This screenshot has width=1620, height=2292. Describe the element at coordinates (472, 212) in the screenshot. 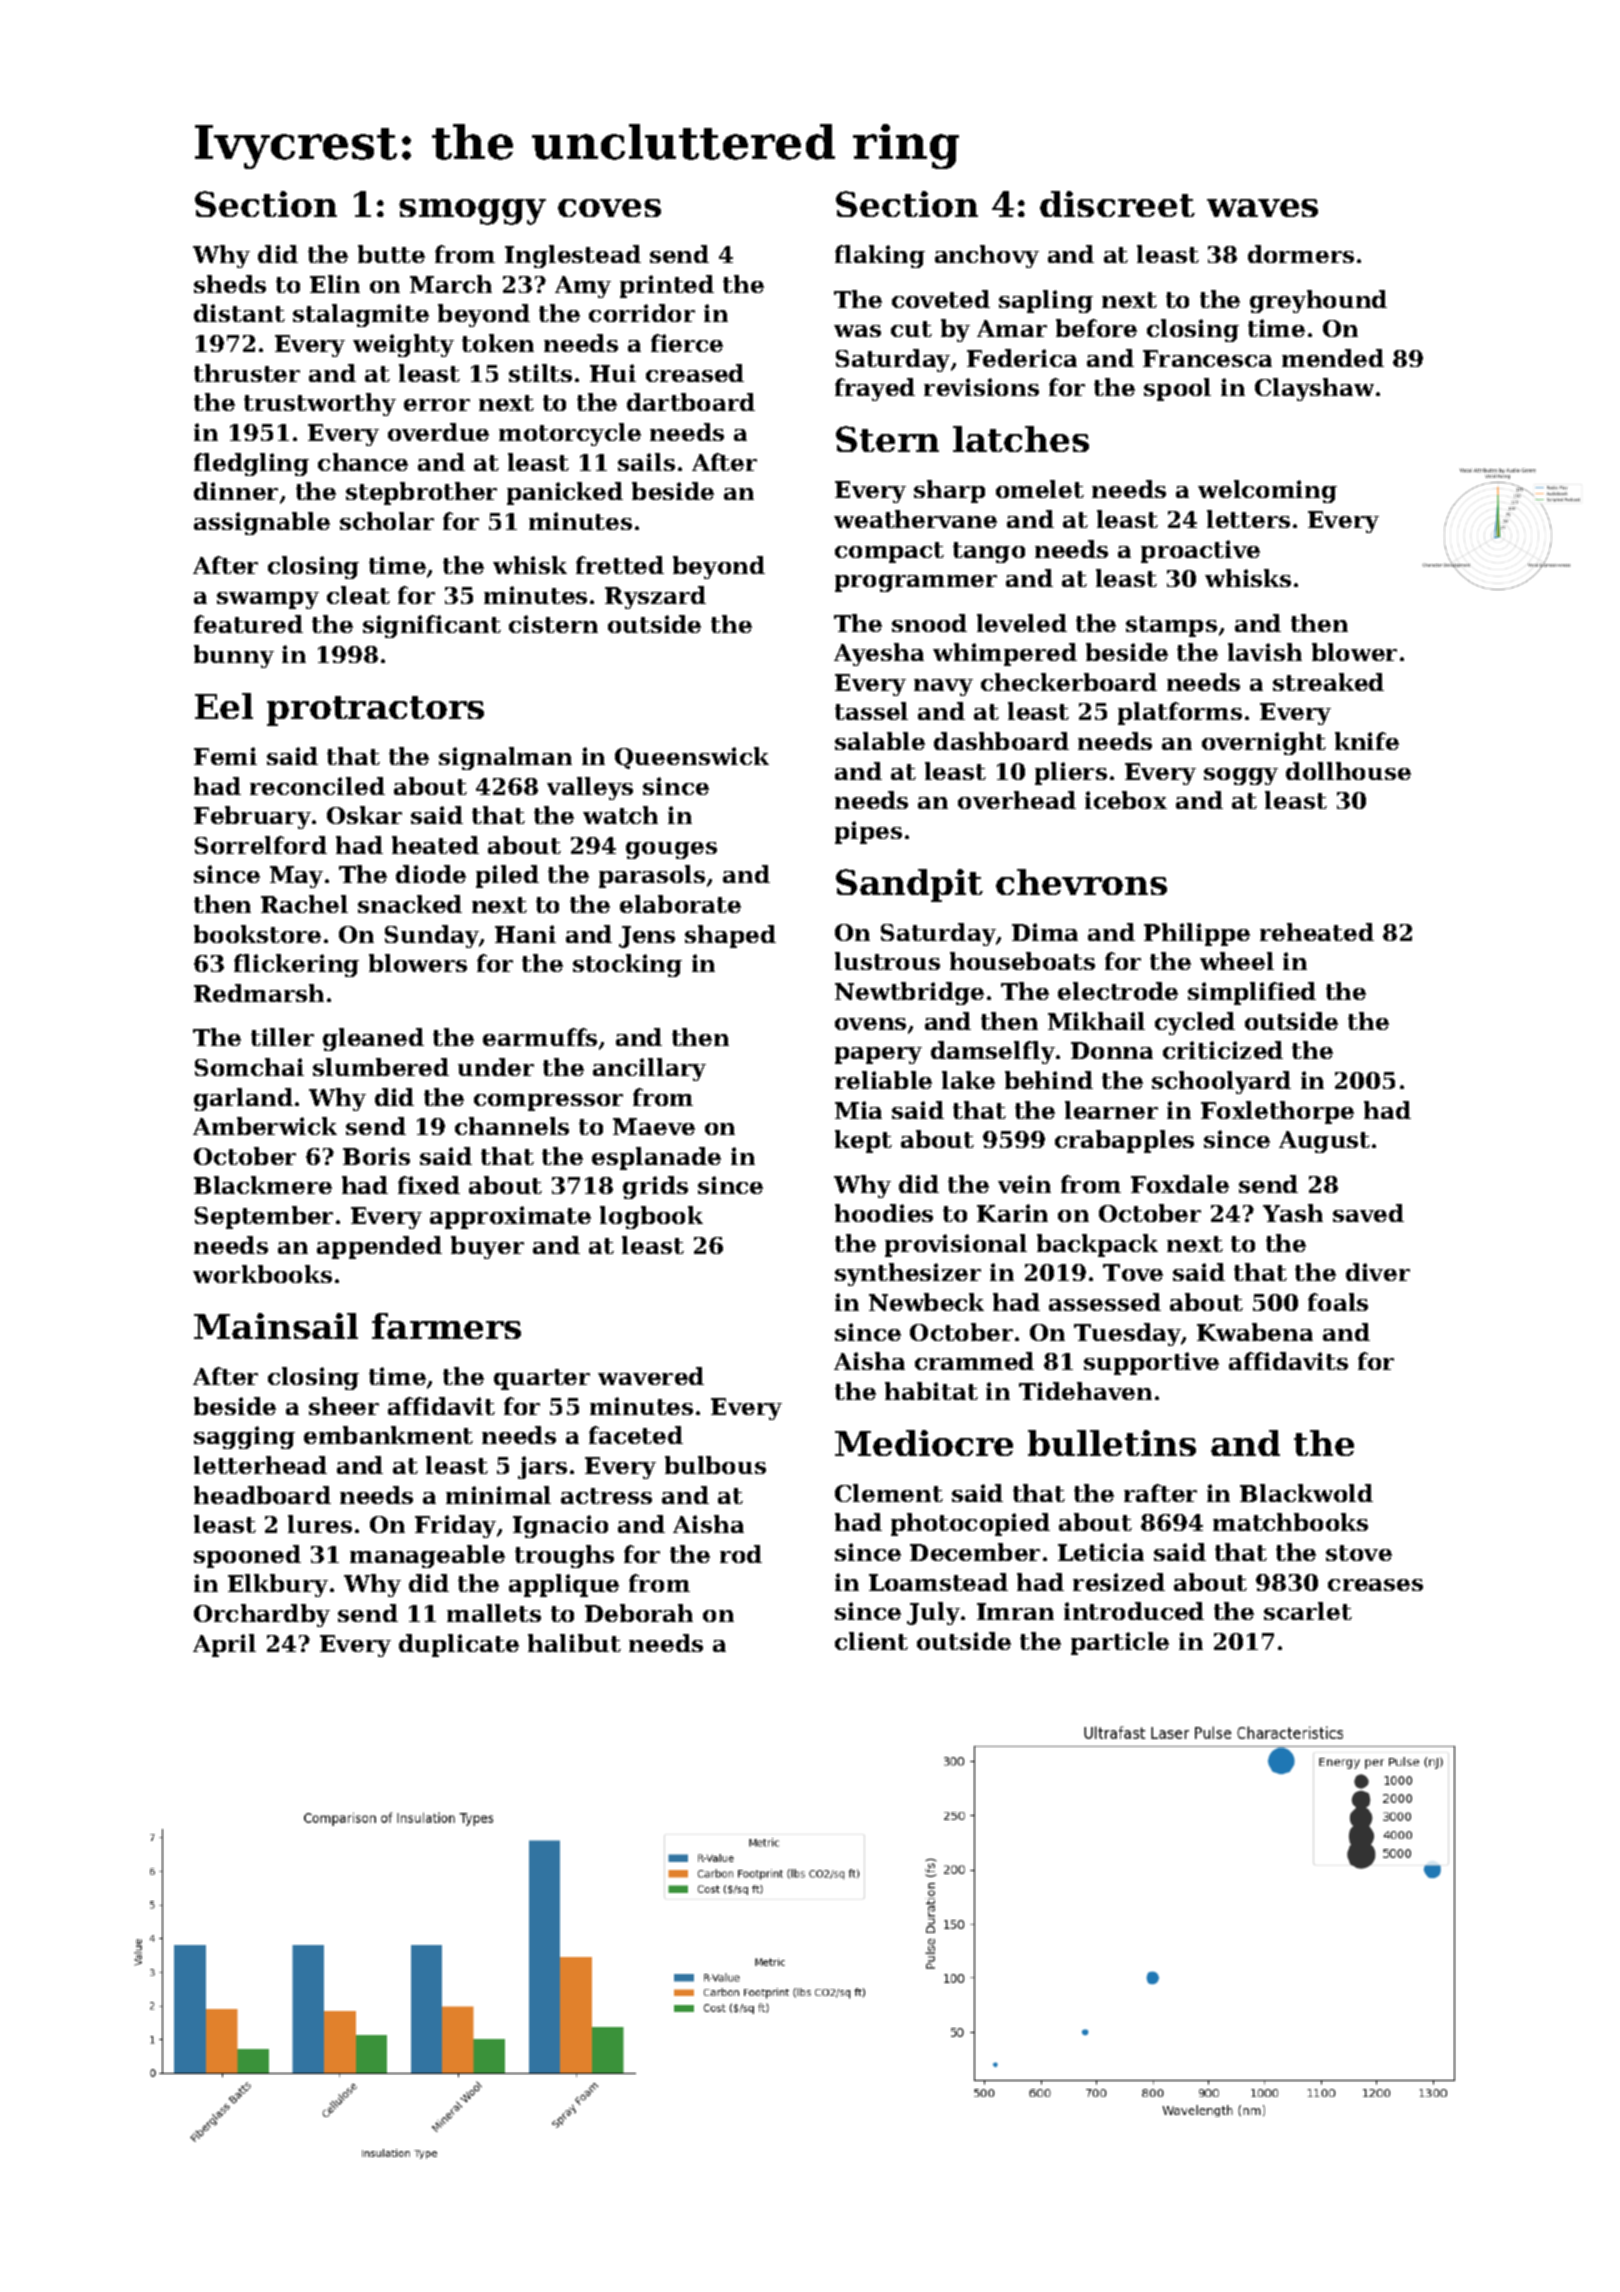

I see `smoggy` at that location.
